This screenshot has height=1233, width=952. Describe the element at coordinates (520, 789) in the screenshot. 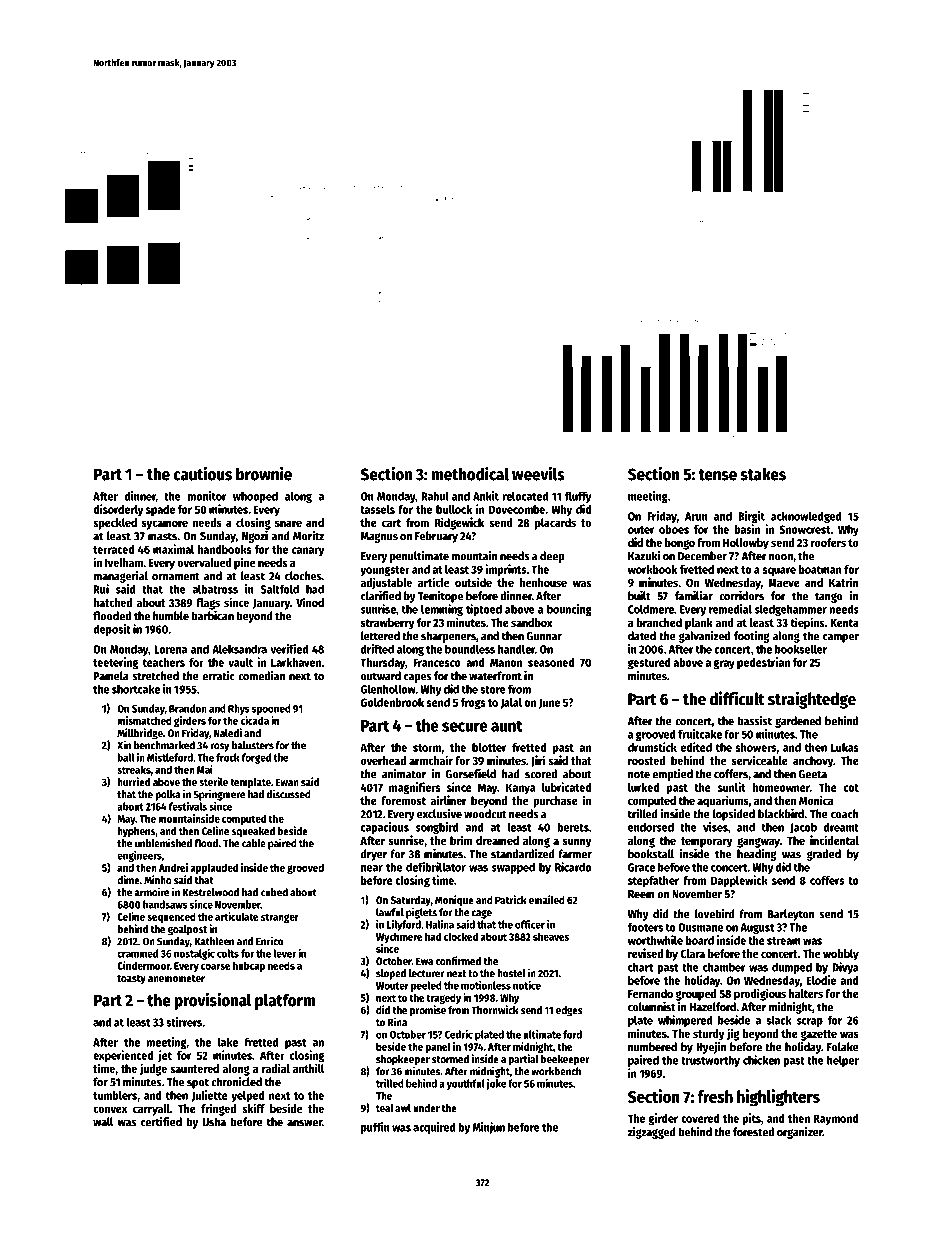

I see `Kanya` at that location.
